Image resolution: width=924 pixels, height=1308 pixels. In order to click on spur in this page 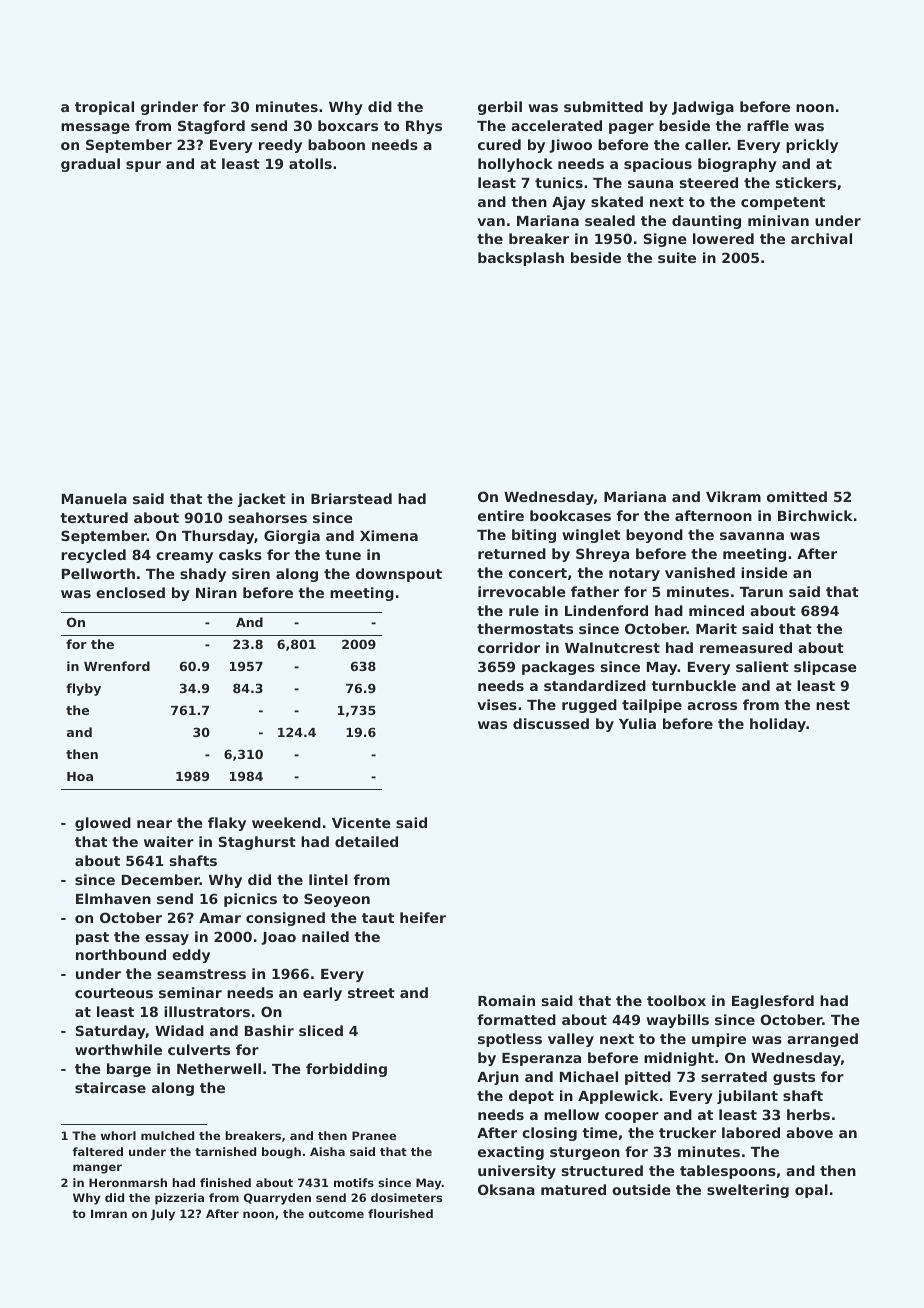, I will do `click(143, 166)`.
